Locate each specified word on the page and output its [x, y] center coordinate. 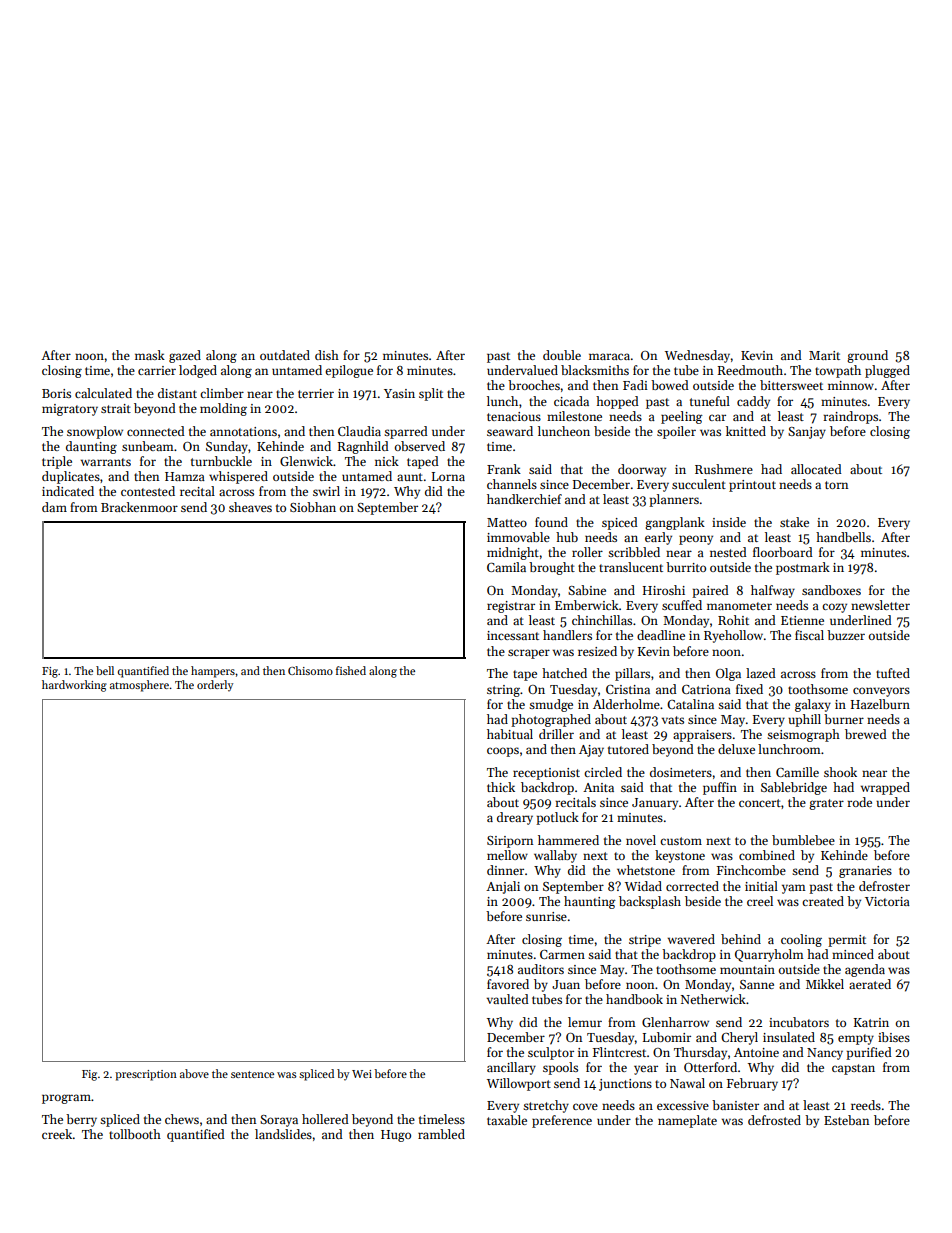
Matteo [507, 522]
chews [182, 1119]
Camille [797, 772]
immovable [518, 537]
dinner [505, 870]
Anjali [503, 887]
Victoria [887, 901]
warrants [106, 462]
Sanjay [807, 433]
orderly [215, 686]
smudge [551, 705]
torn [836, 485]
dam [54, 507]
